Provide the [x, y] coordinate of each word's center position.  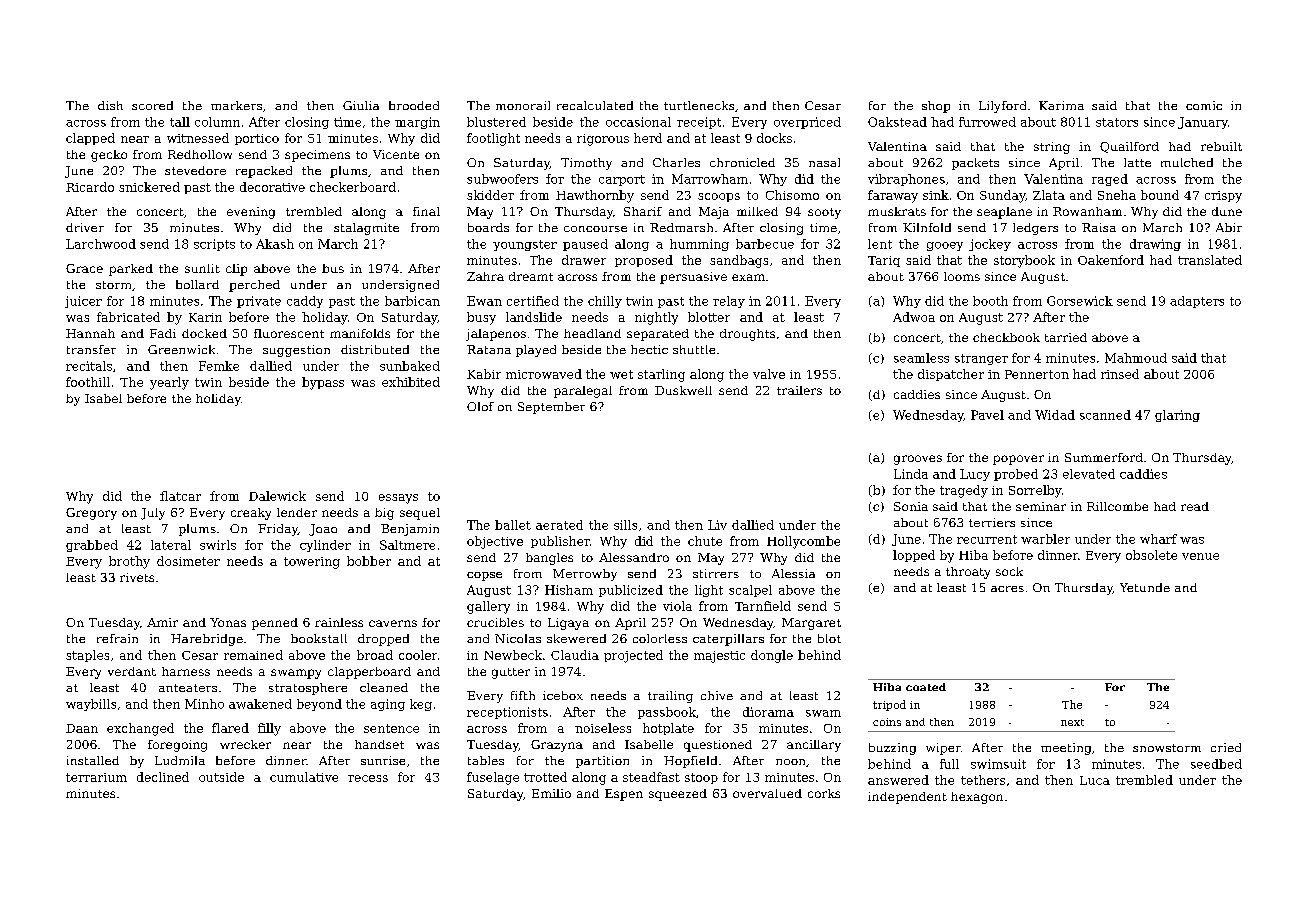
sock [1009, 571]
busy [481, 318]
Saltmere [407, 545]
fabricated [128, 317]
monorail [523, 105]
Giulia [361, 105]
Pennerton [1037, 374]
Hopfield [690, 762]
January [1203, 123]
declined [163, 777]
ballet [513, 525]
